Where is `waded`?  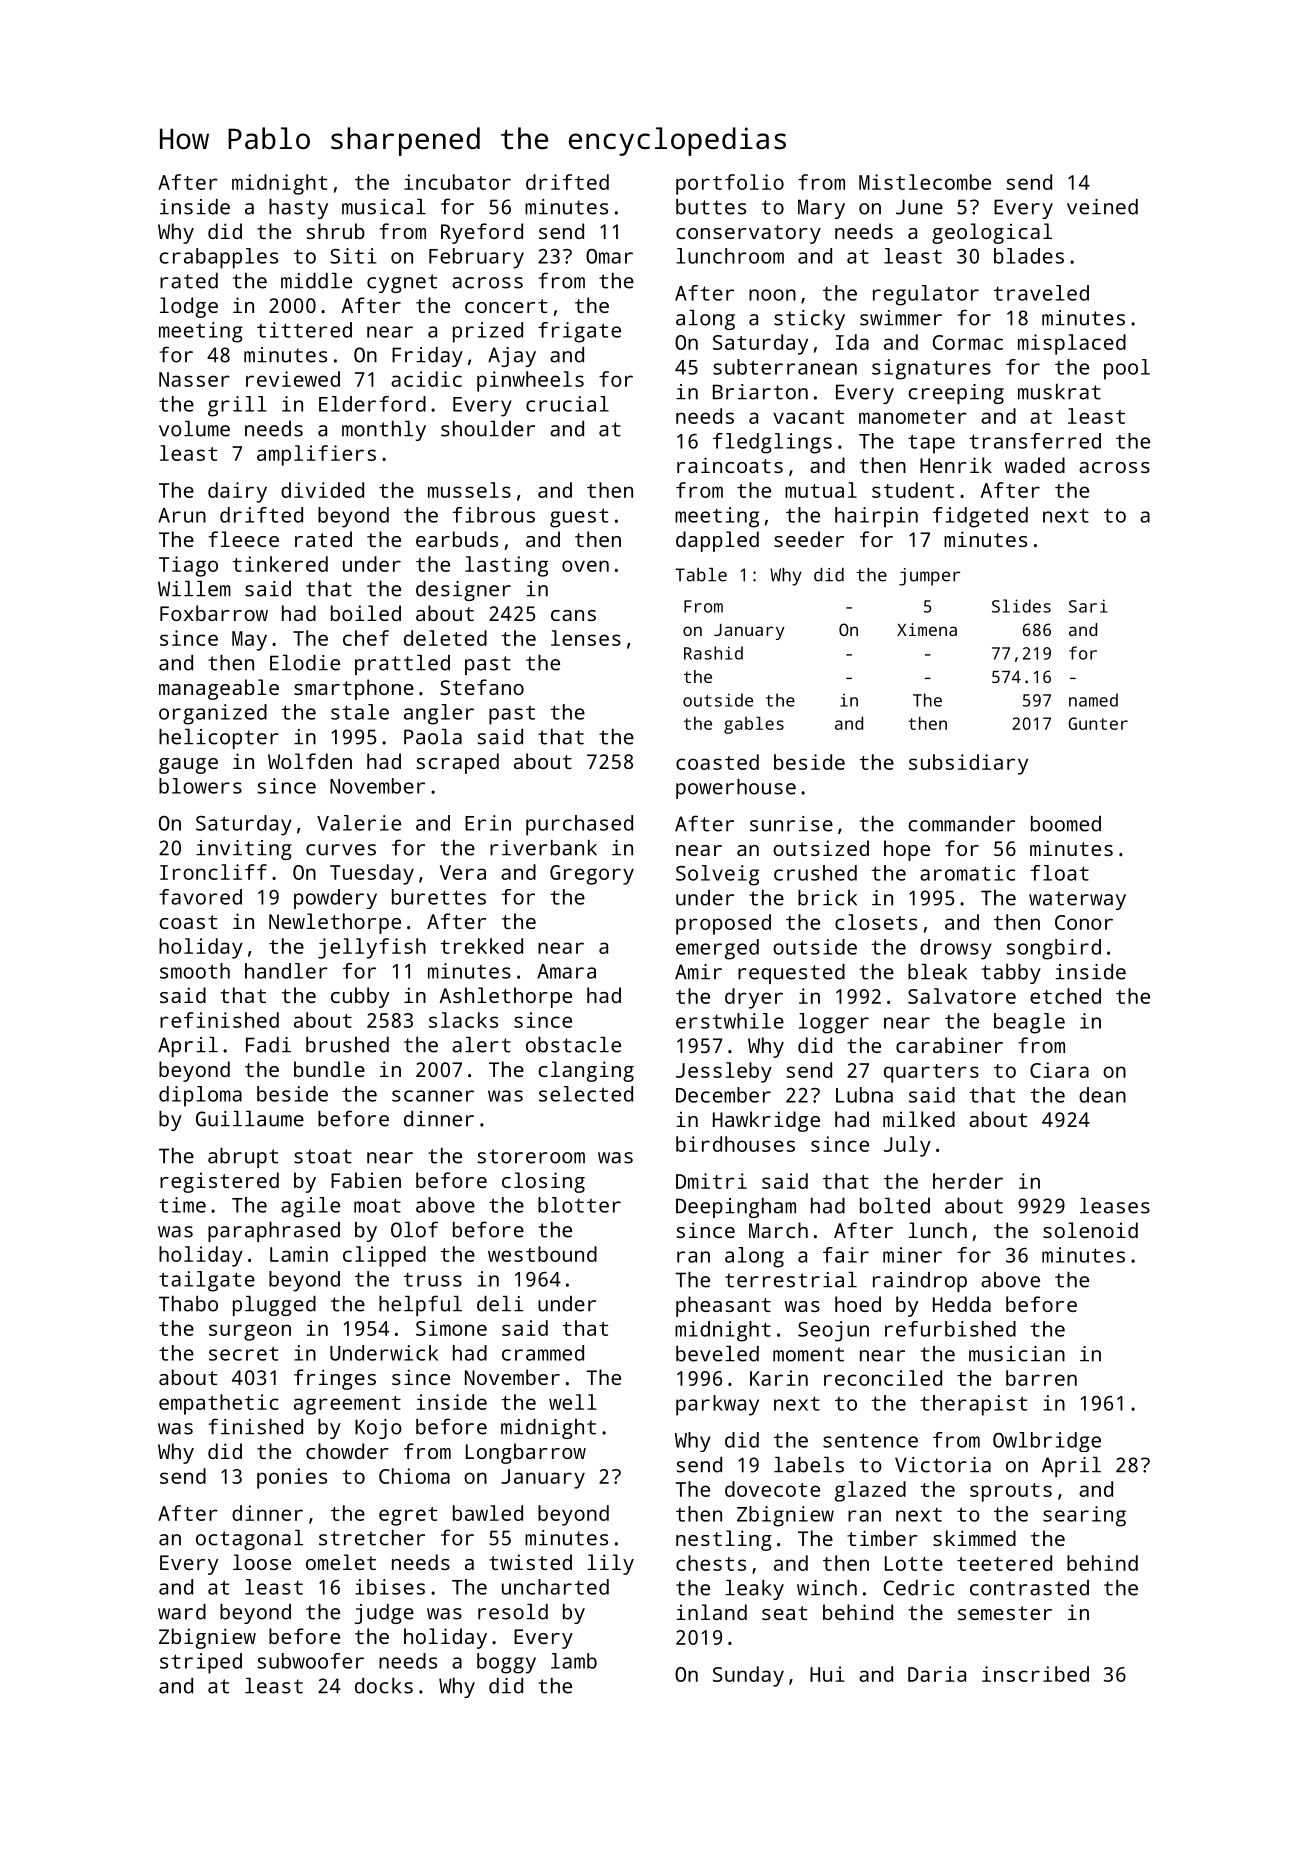 waded is located at coordinates (1035, 465).
